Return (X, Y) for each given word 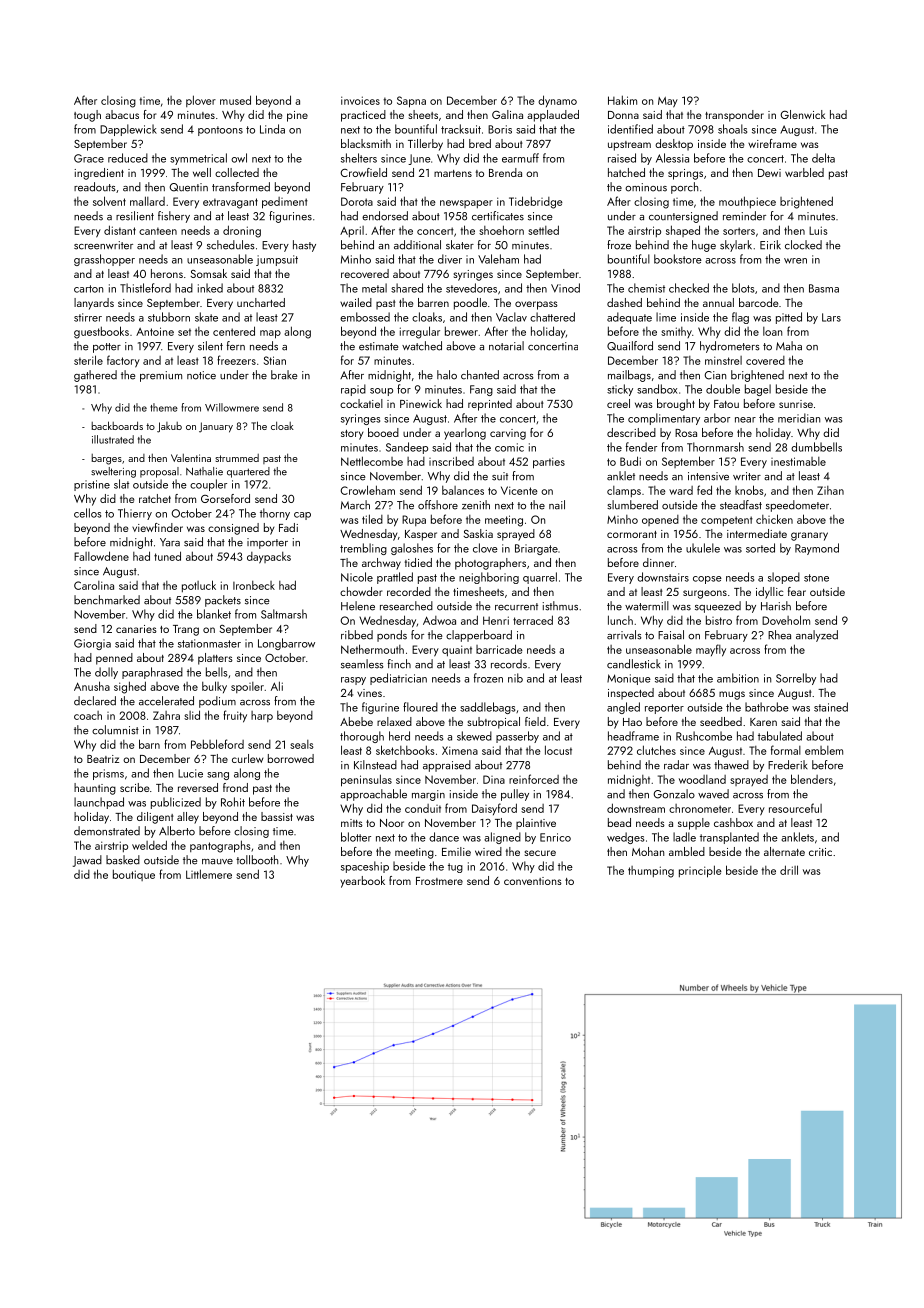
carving (508, 434)
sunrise (796, 404)
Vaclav (511, 317)
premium (161, 376)
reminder (744, 216)
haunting (95, 789)
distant (120, 230)
